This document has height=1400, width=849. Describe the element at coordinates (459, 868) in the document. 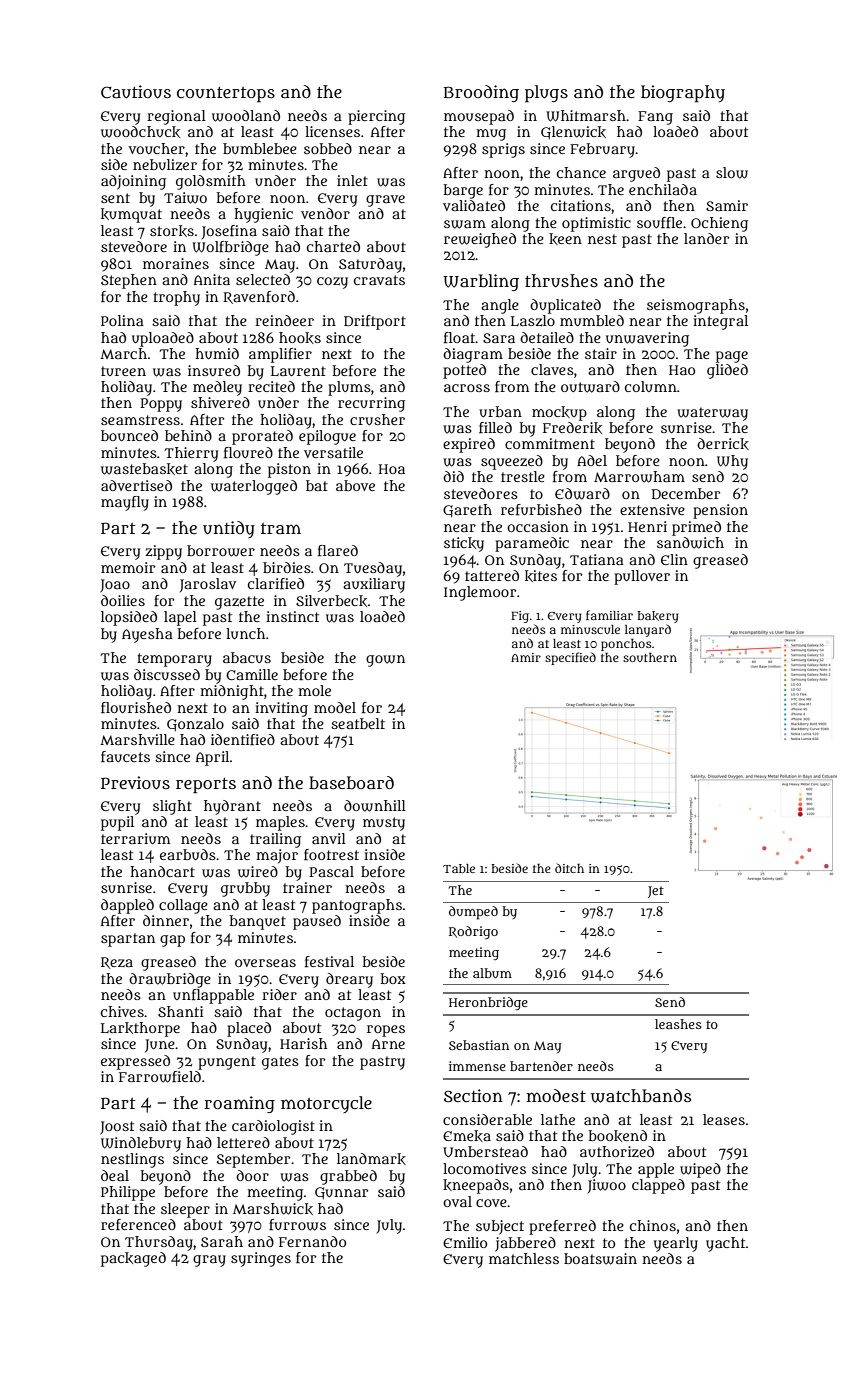

I see `Table` at that location.
